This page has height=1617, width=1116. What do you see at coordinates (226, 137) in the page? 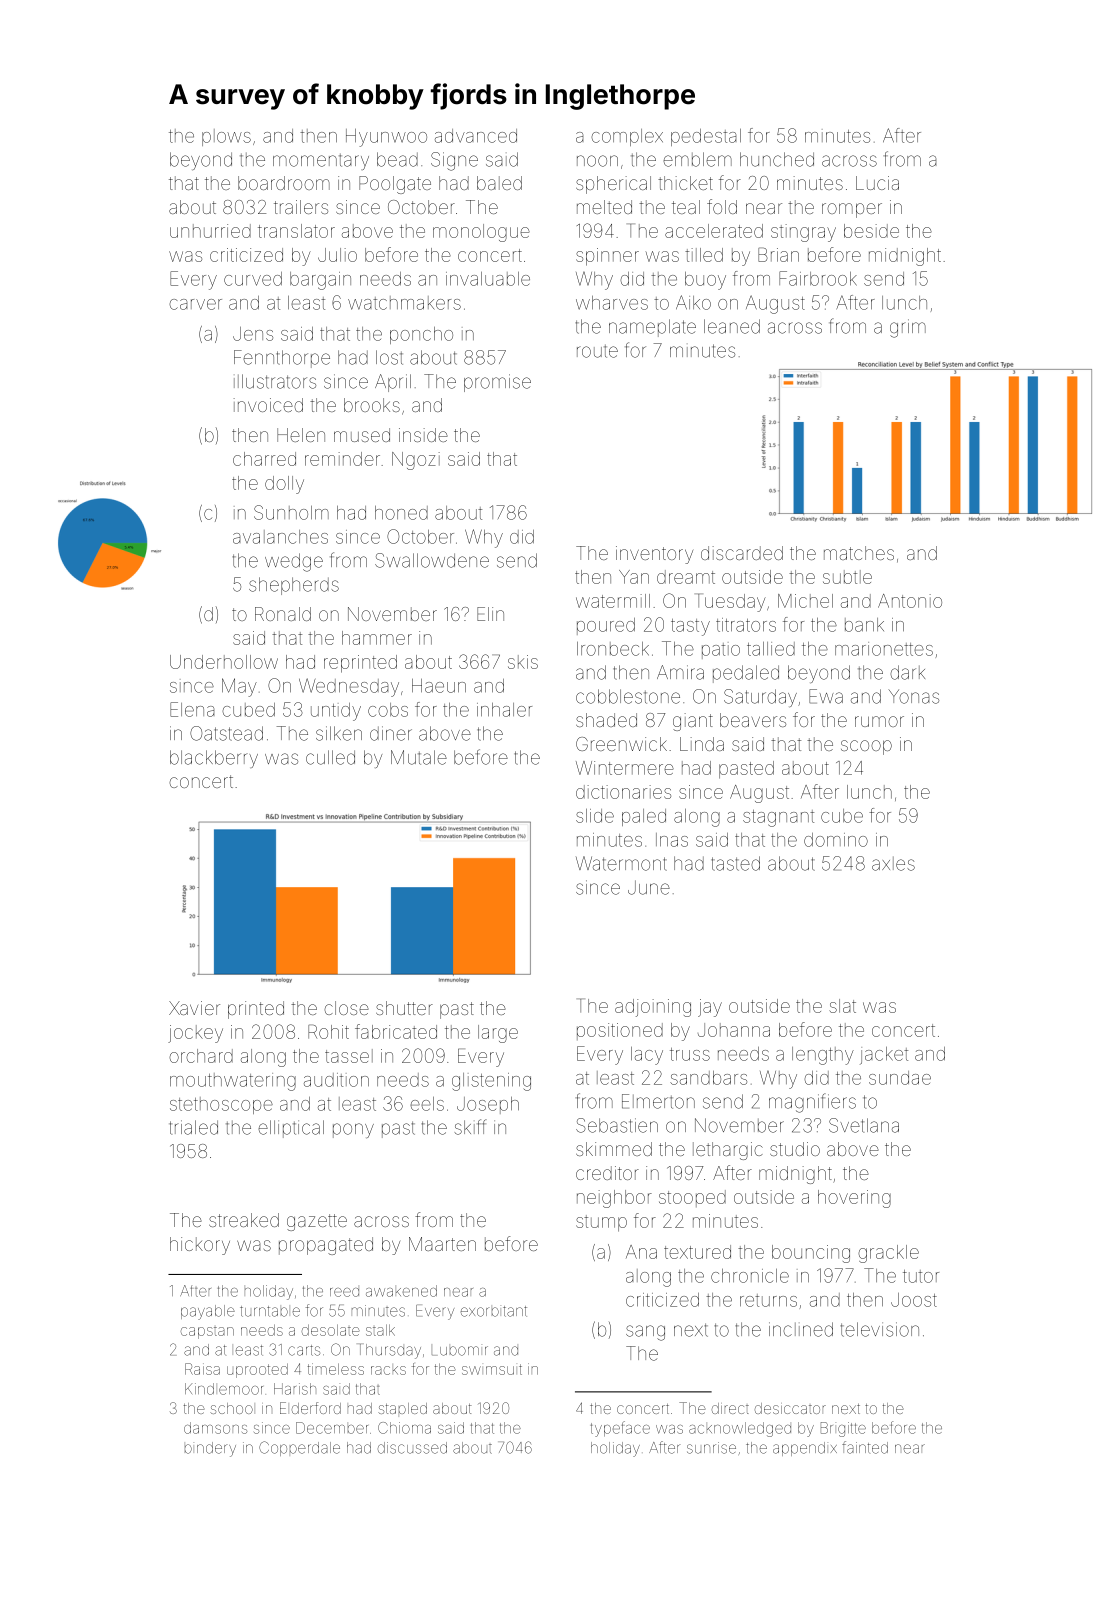
I see `plows` at bounding box center [226, 137].
